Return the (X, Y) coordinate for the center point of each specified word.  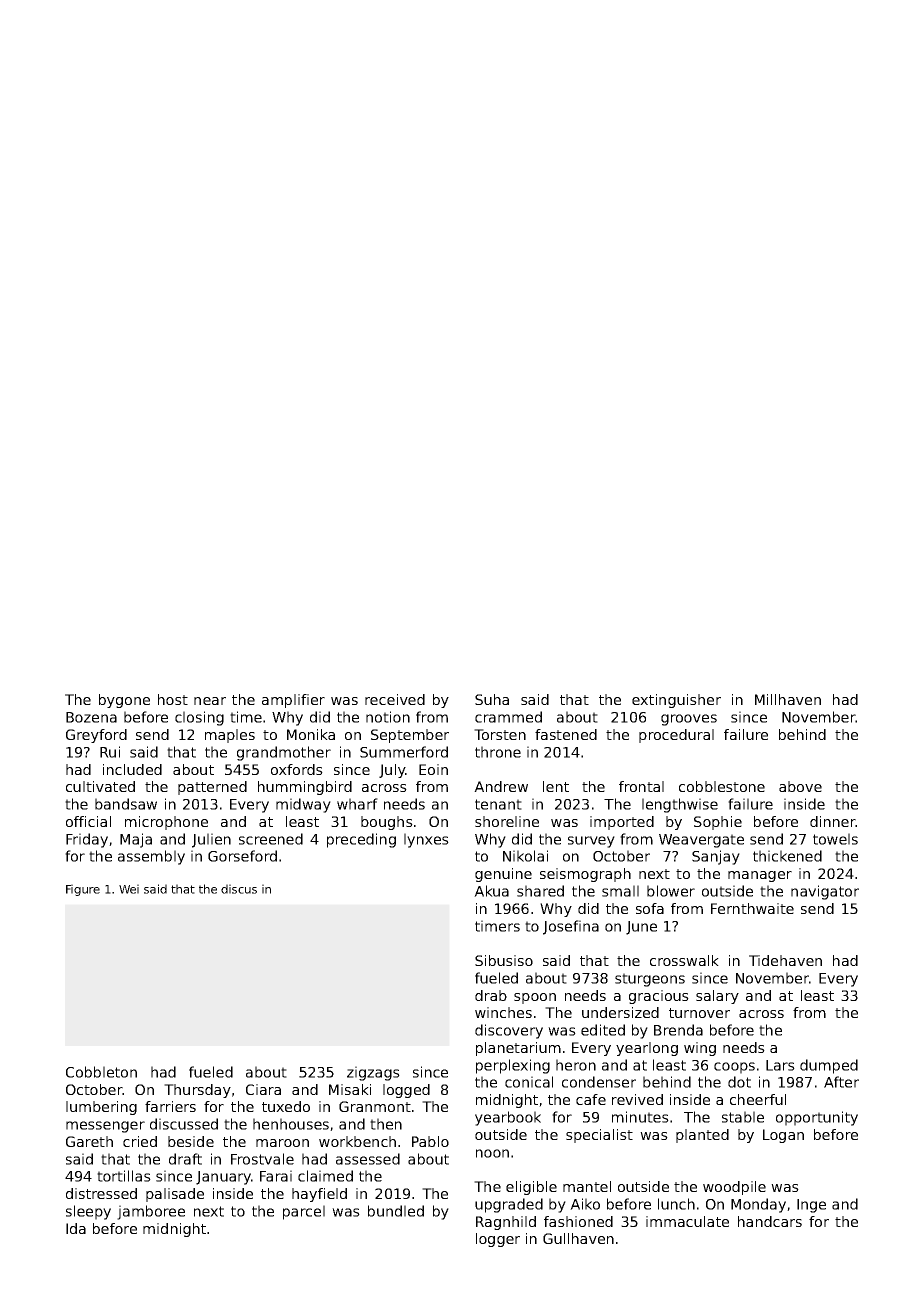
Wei (129, 889)
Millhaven (788, 699)
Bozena (91, 717)
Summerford (404, 752)
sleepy (88, 1212)
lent (556, 786)
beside (191, 1141)
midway (303, 805)
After (841, 1082)
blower (671, 891)
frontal (641, 786)
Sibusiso (504, 960)
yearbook (508, 1118)
